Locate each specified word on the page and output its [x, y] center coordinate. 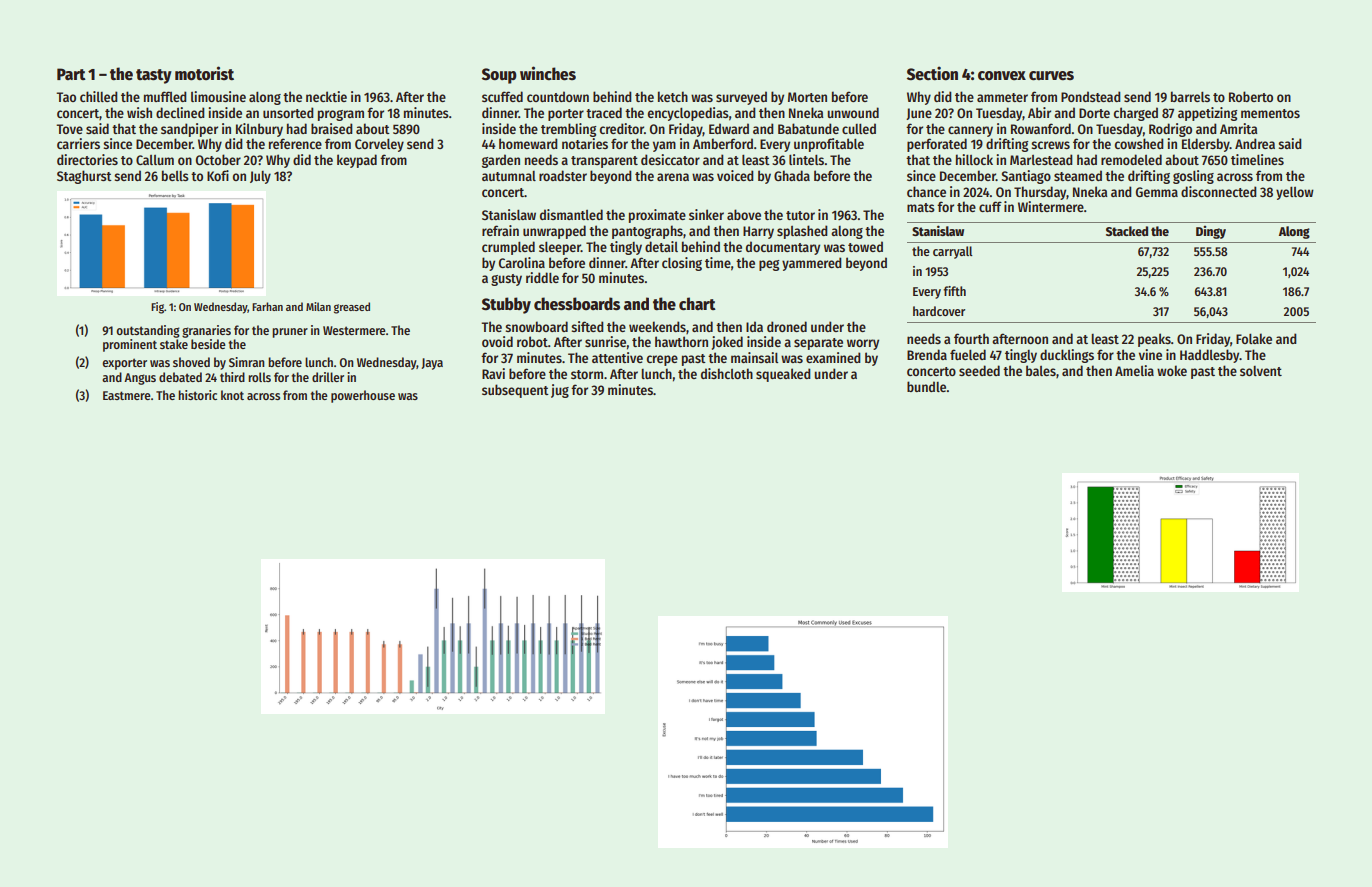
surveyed [741, 98]
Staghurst [84, 177]
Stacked [1127, 231]
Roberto [1251, 96]
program [341, 115]
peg [769, 265]
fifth [954, 291]
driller [328, 377]
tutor [800, 215]
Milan [318, 306]
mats [921, 207]
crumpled [508, 248]
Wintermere [1051, 206]
